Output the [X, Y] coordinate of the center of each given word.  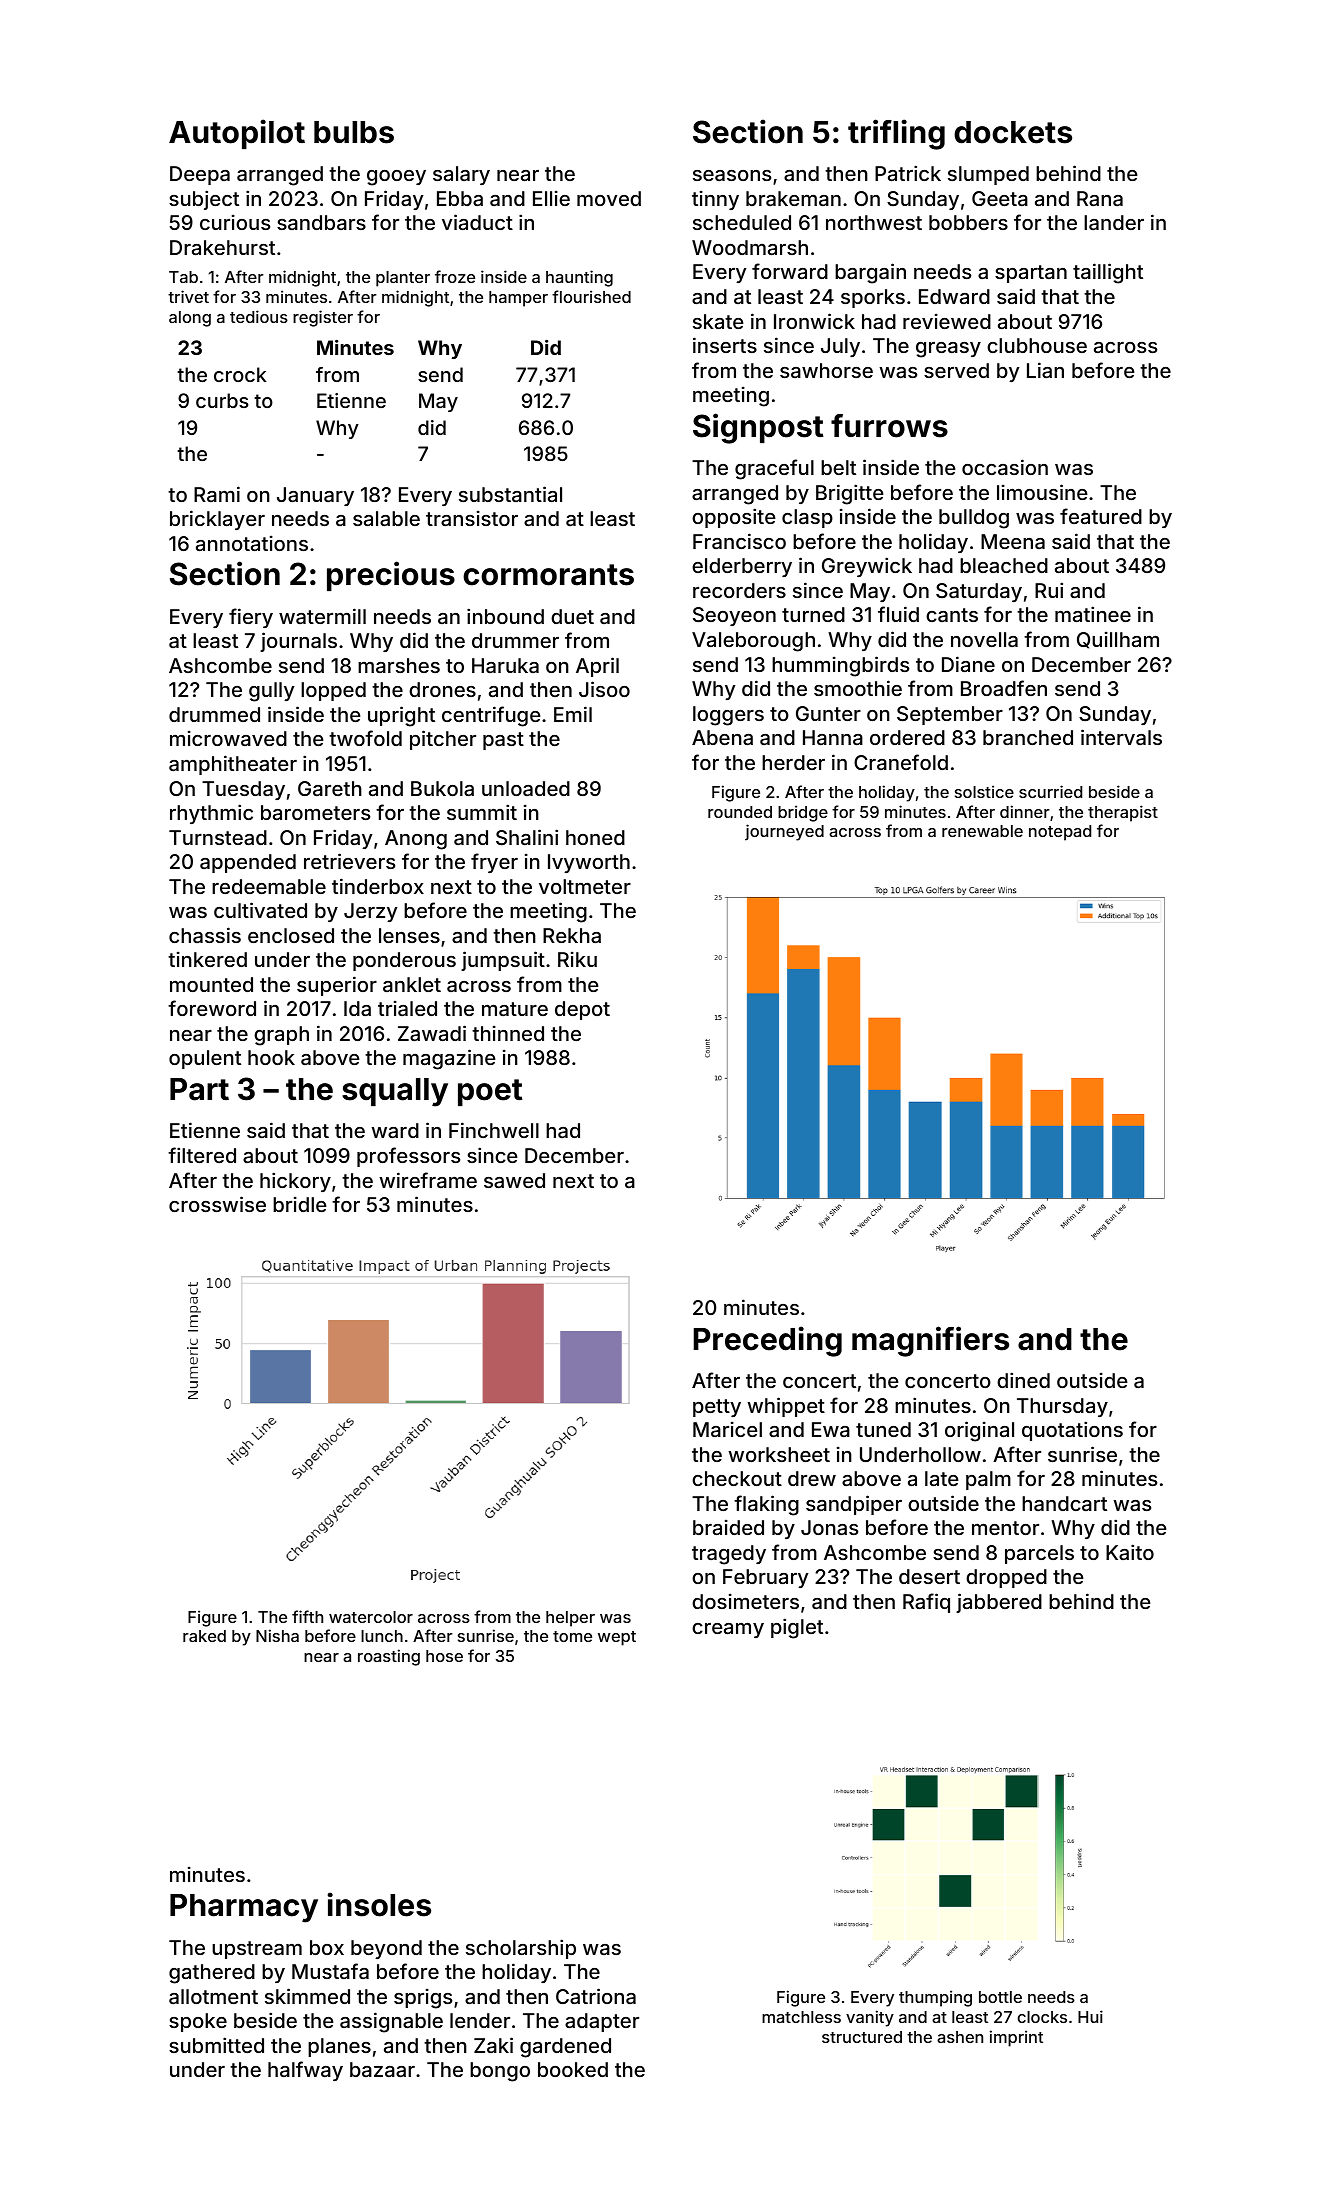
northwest [874, 222]
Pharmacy [244, 1908]
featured [1101, 516]
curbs [222, 400]
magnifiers [930, 1341]
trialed [407, 1008]
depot [582, 1010]
